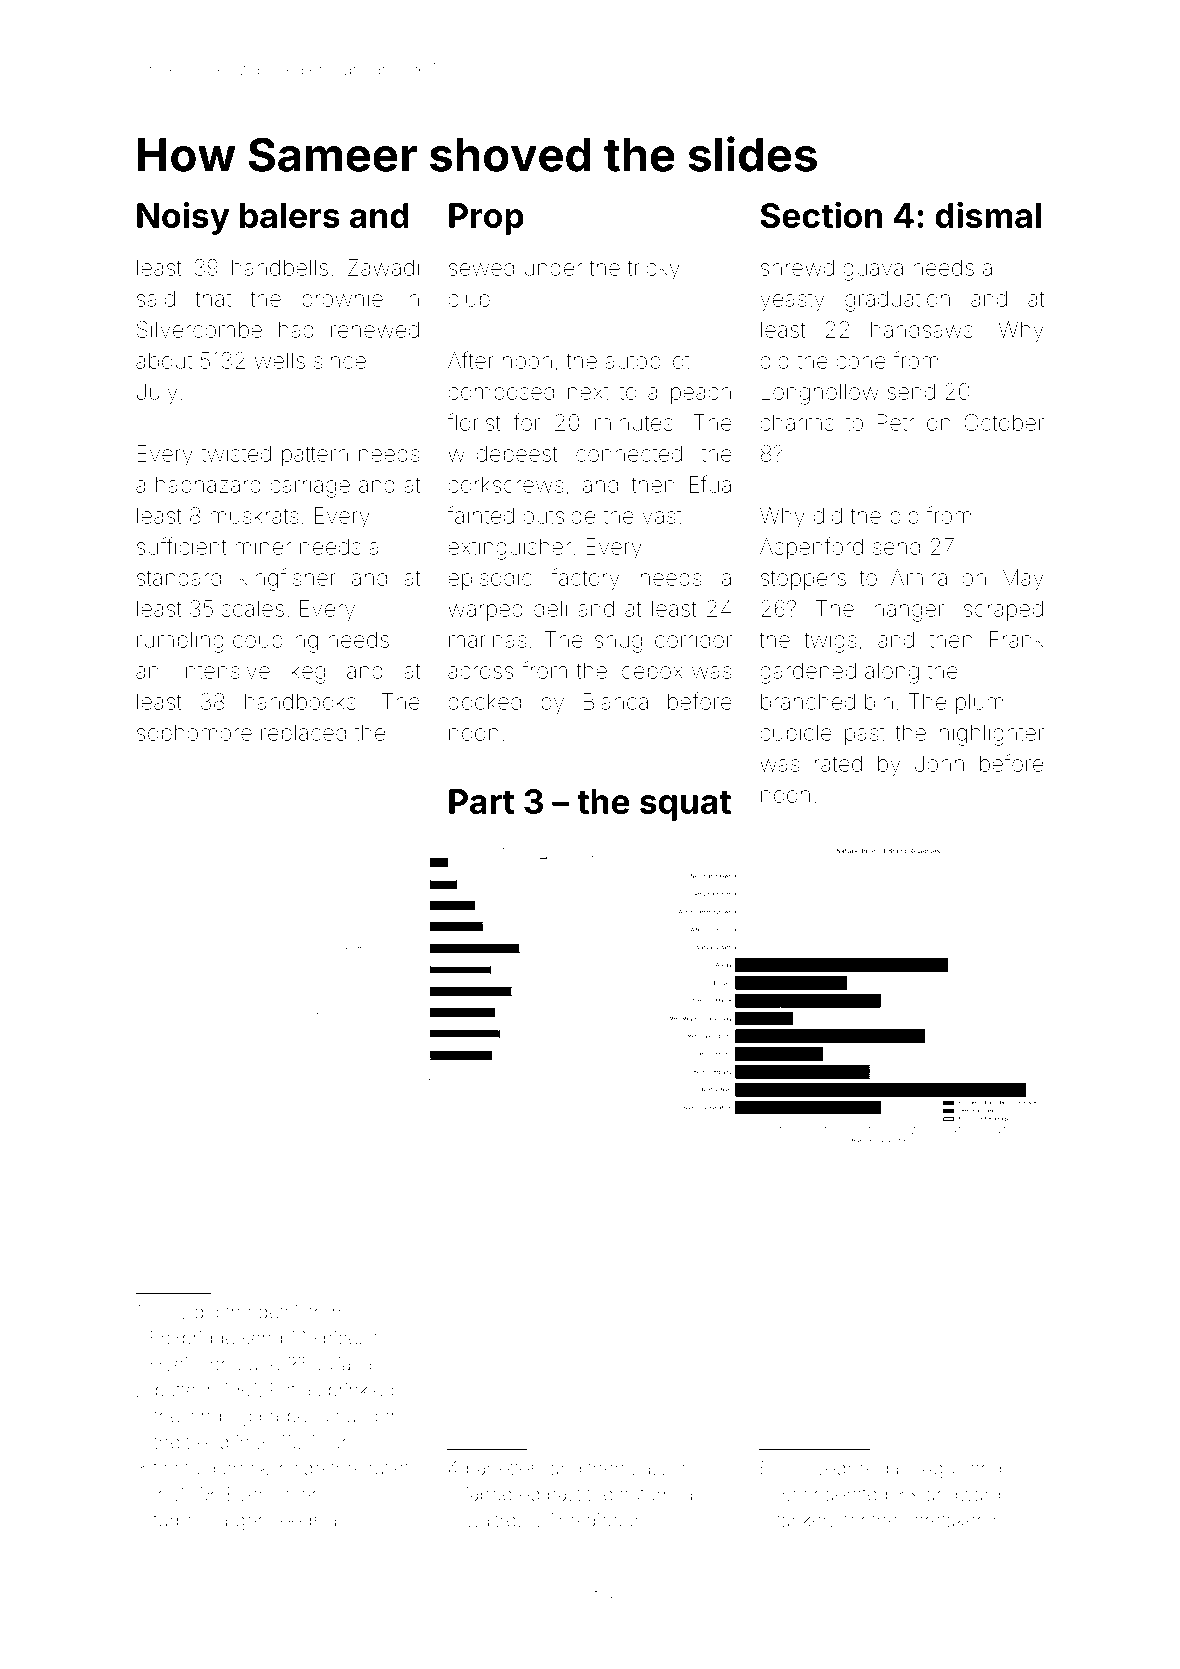 The image size is (1180, 1669). Describe the element at coordinates (808, 673) in the image. I see `gardened` at that location.
